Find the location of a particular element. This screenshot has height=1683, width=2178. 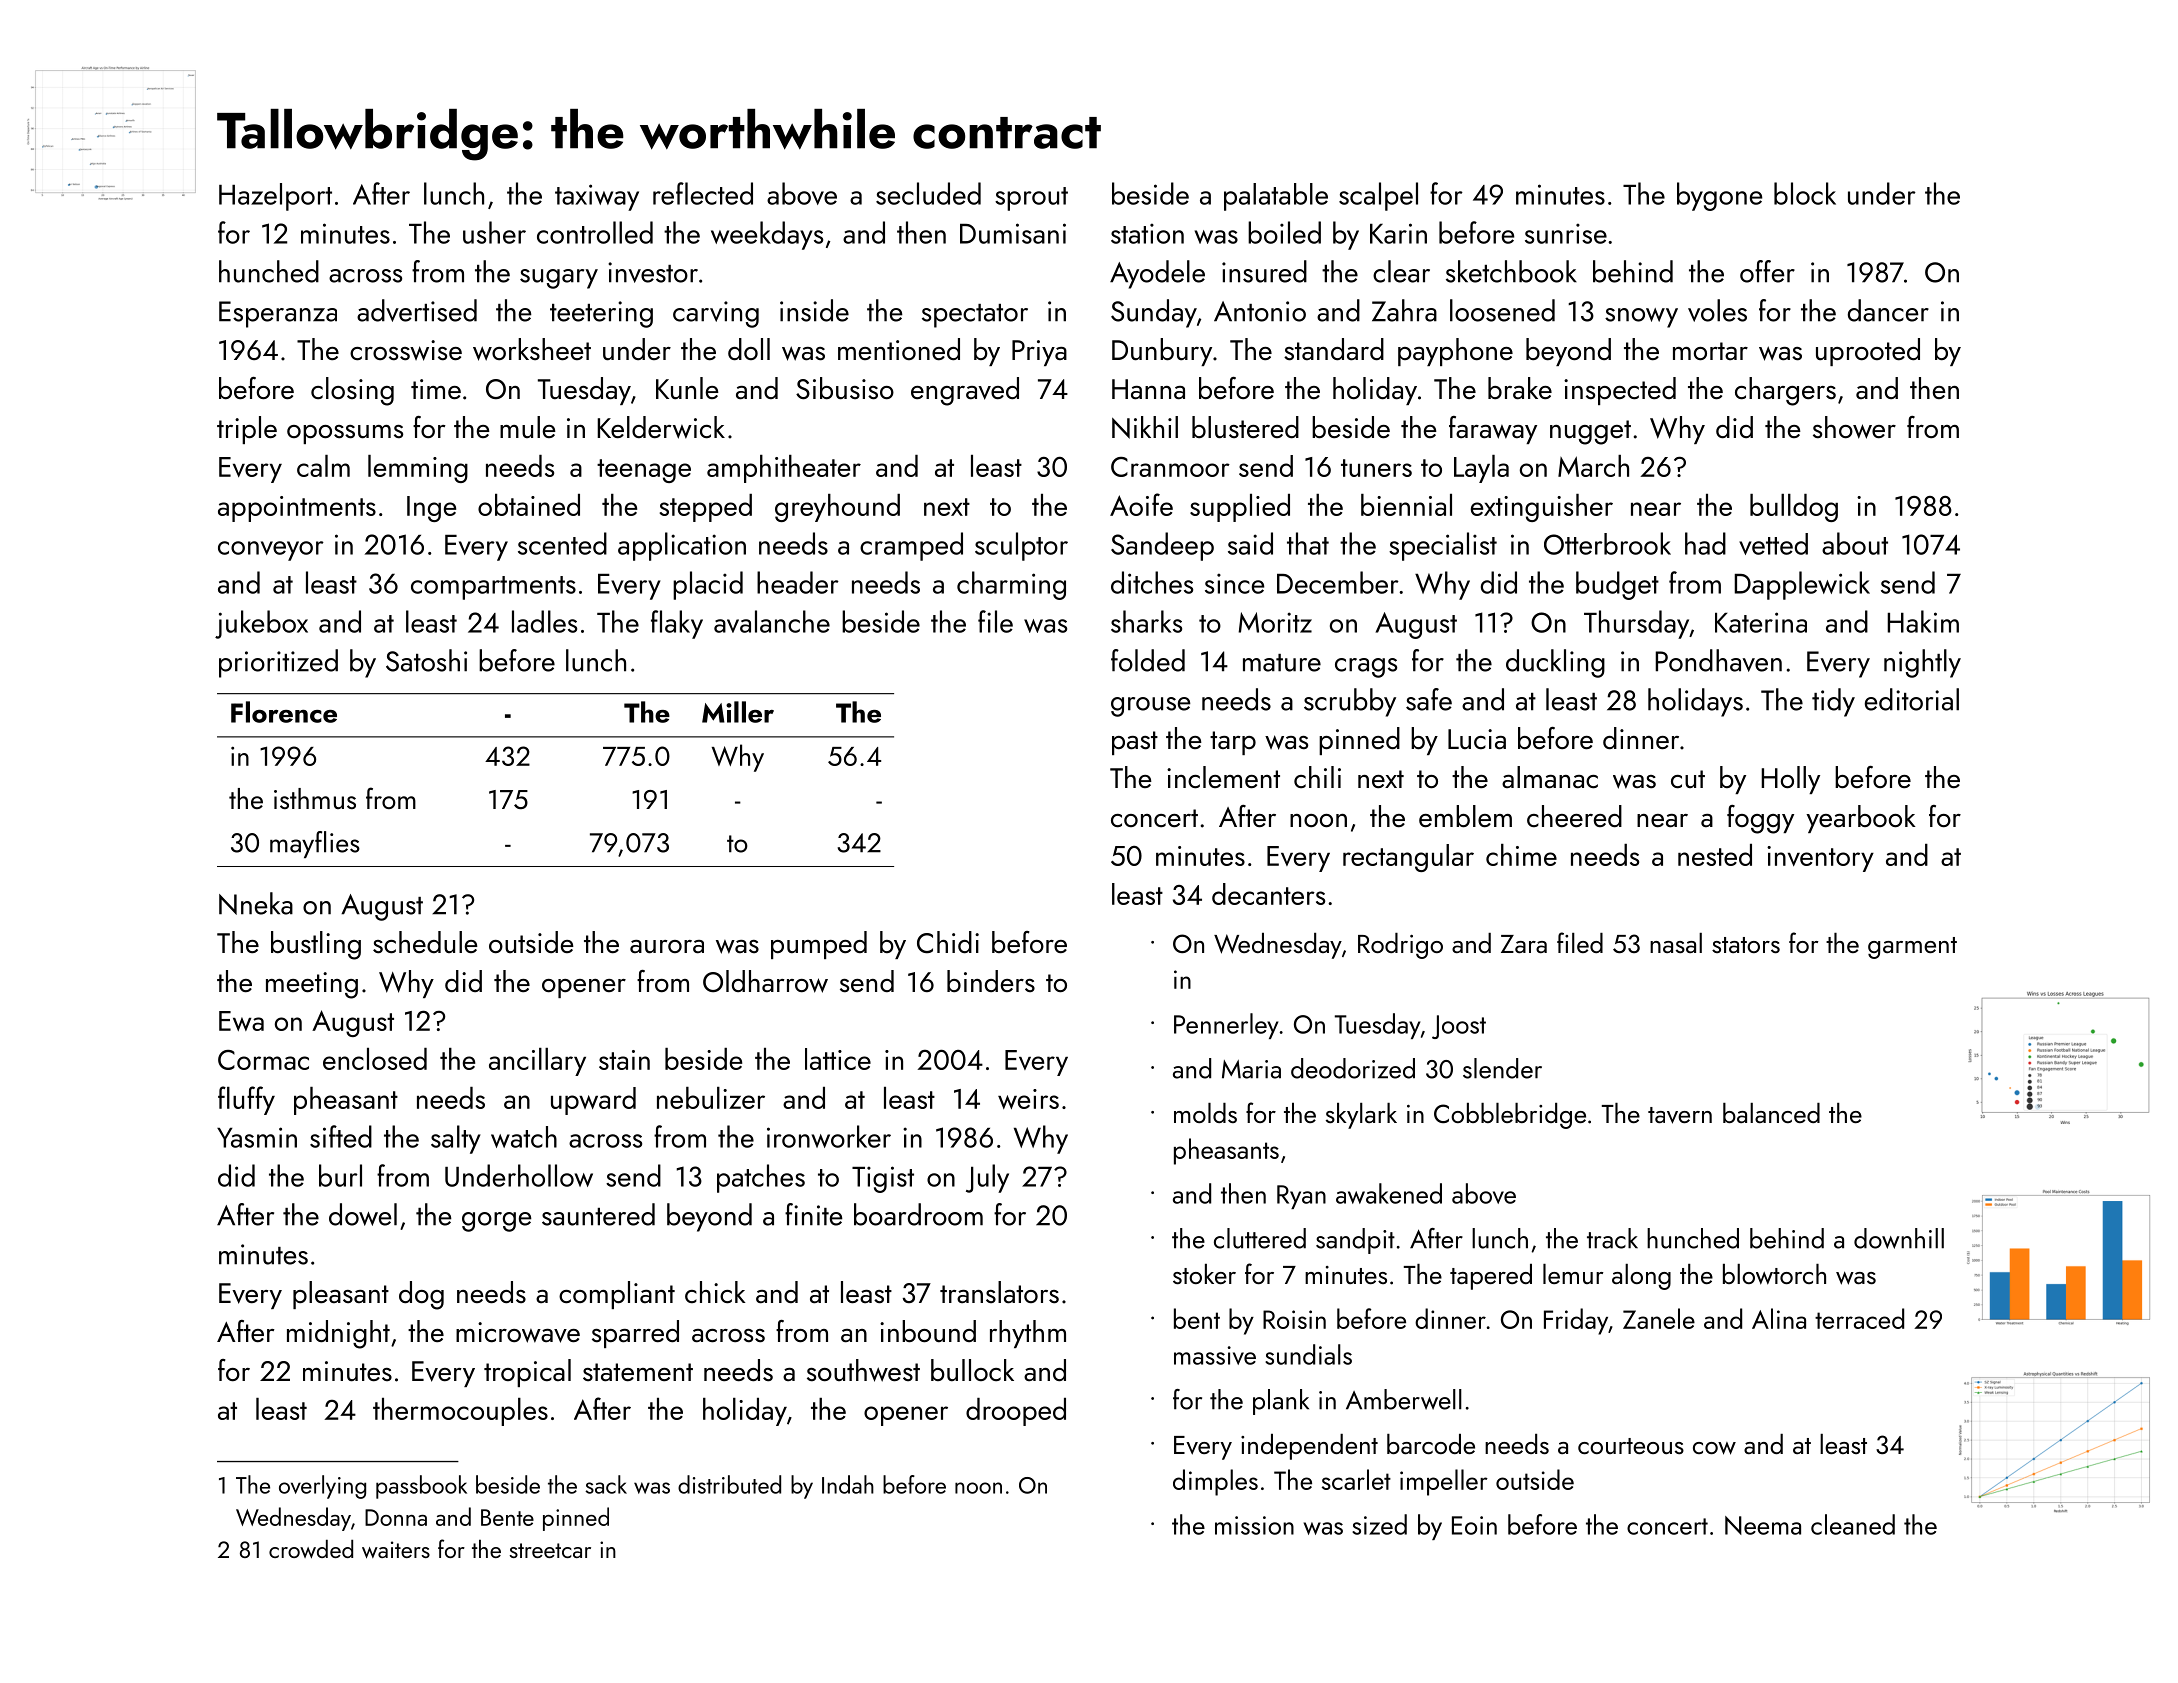

duckling is located at coordinates (1555, 663).
